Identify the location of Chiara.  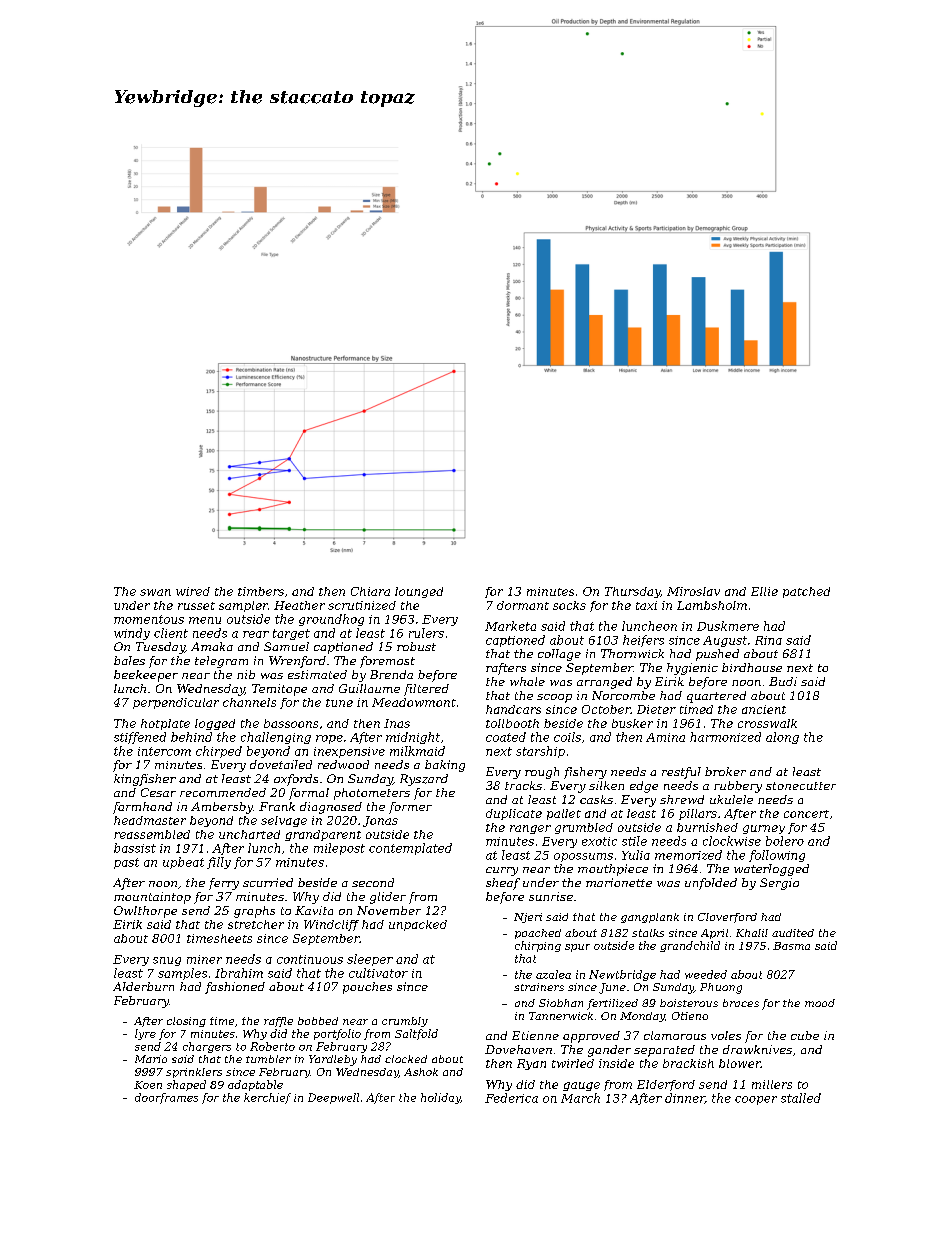
(370, 591).
